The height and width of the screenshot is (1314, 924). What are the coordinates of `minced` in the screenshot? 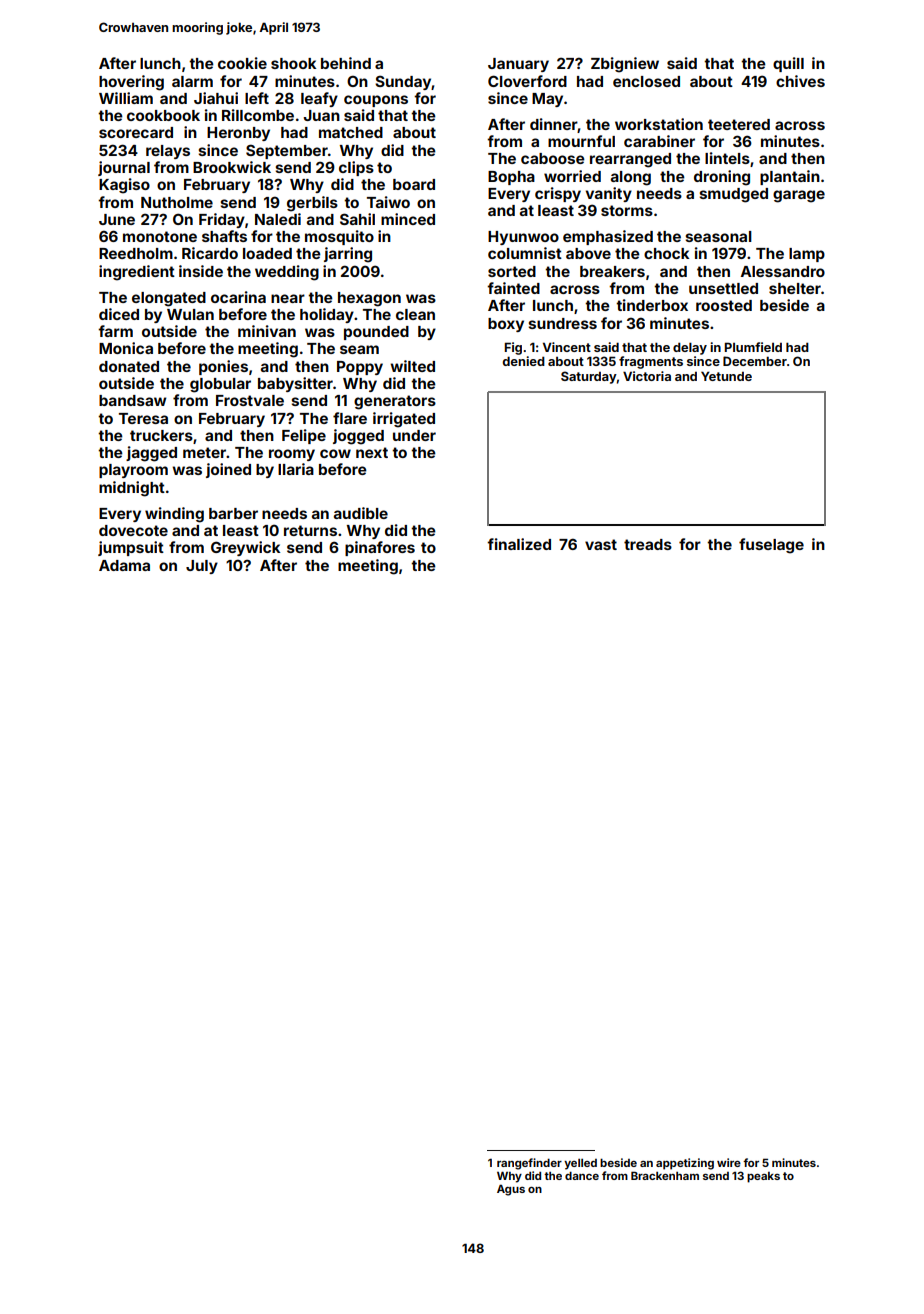 It's located at (408, 219).
